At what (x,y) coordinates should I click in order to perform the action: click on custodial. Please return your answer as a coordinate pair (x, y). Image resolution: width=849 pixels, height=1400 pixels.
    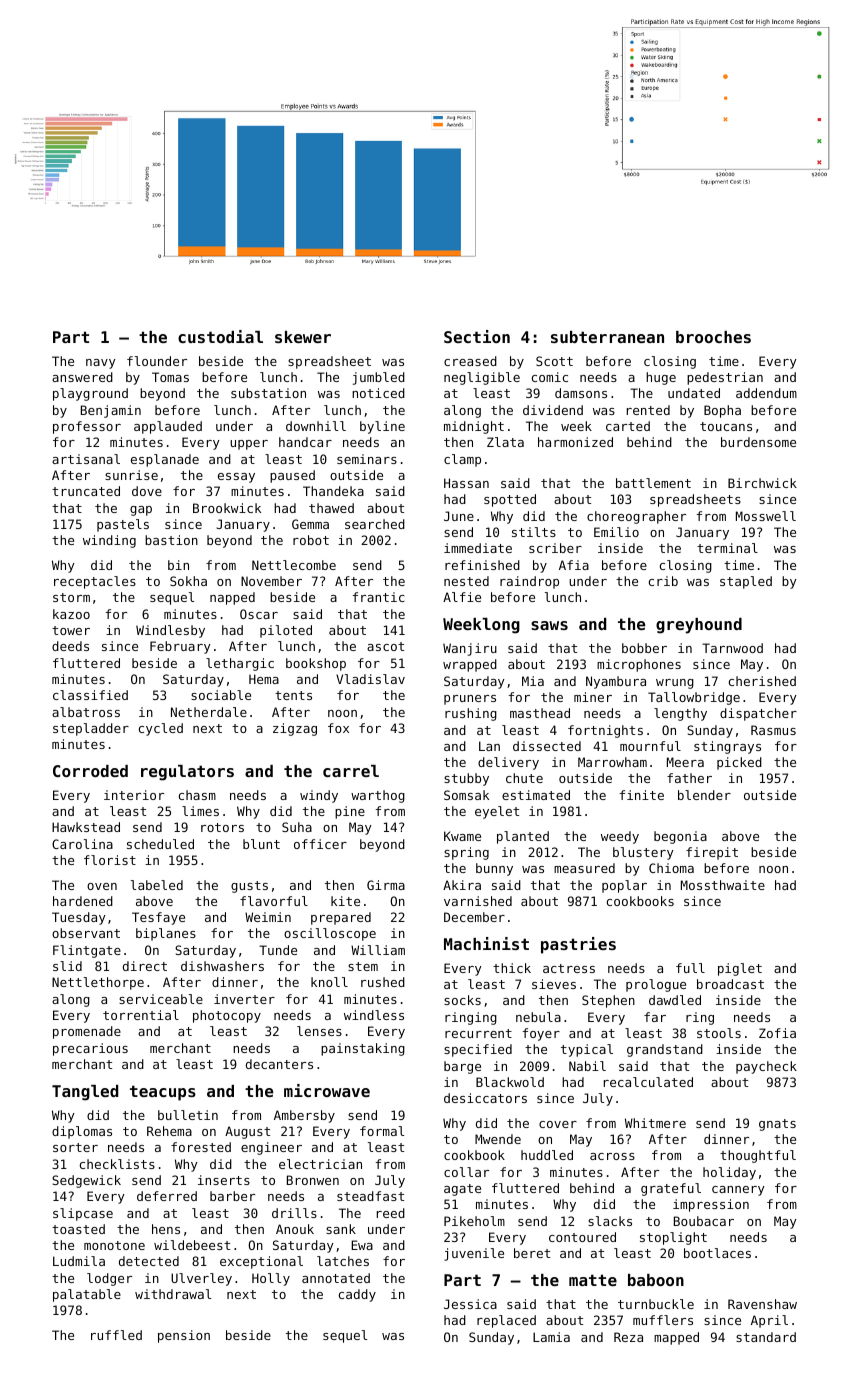
    Looking at the image, I should click on (220, 336).
